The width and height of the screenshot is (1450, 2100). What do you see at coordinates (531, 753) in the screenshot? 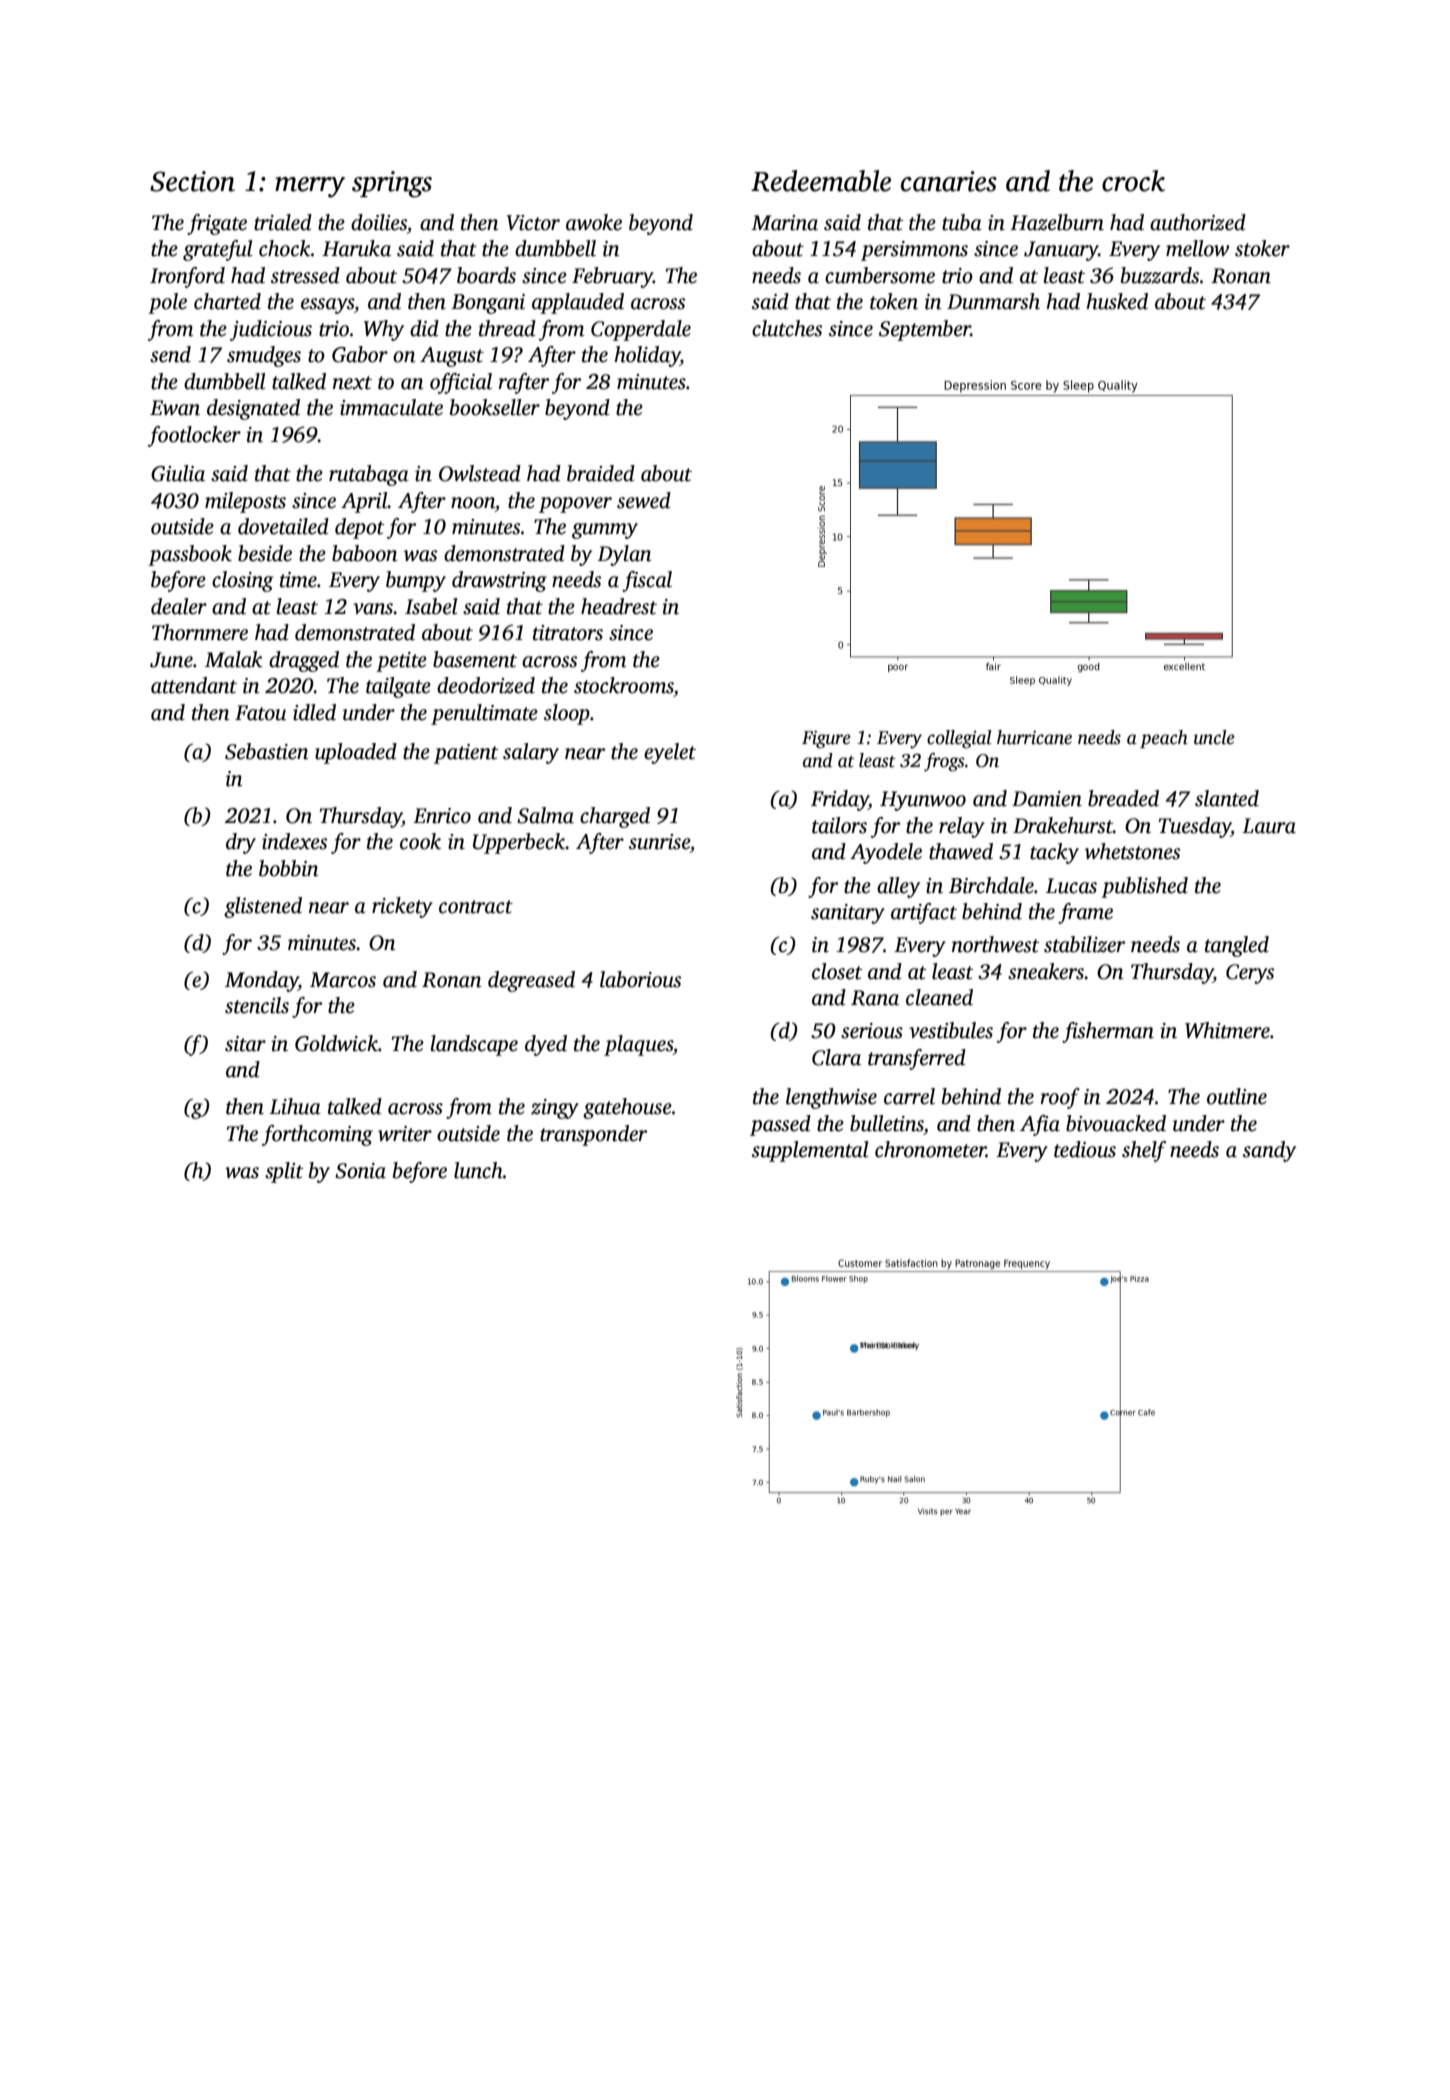
I see `salary` at bounding box center [531, 753].
